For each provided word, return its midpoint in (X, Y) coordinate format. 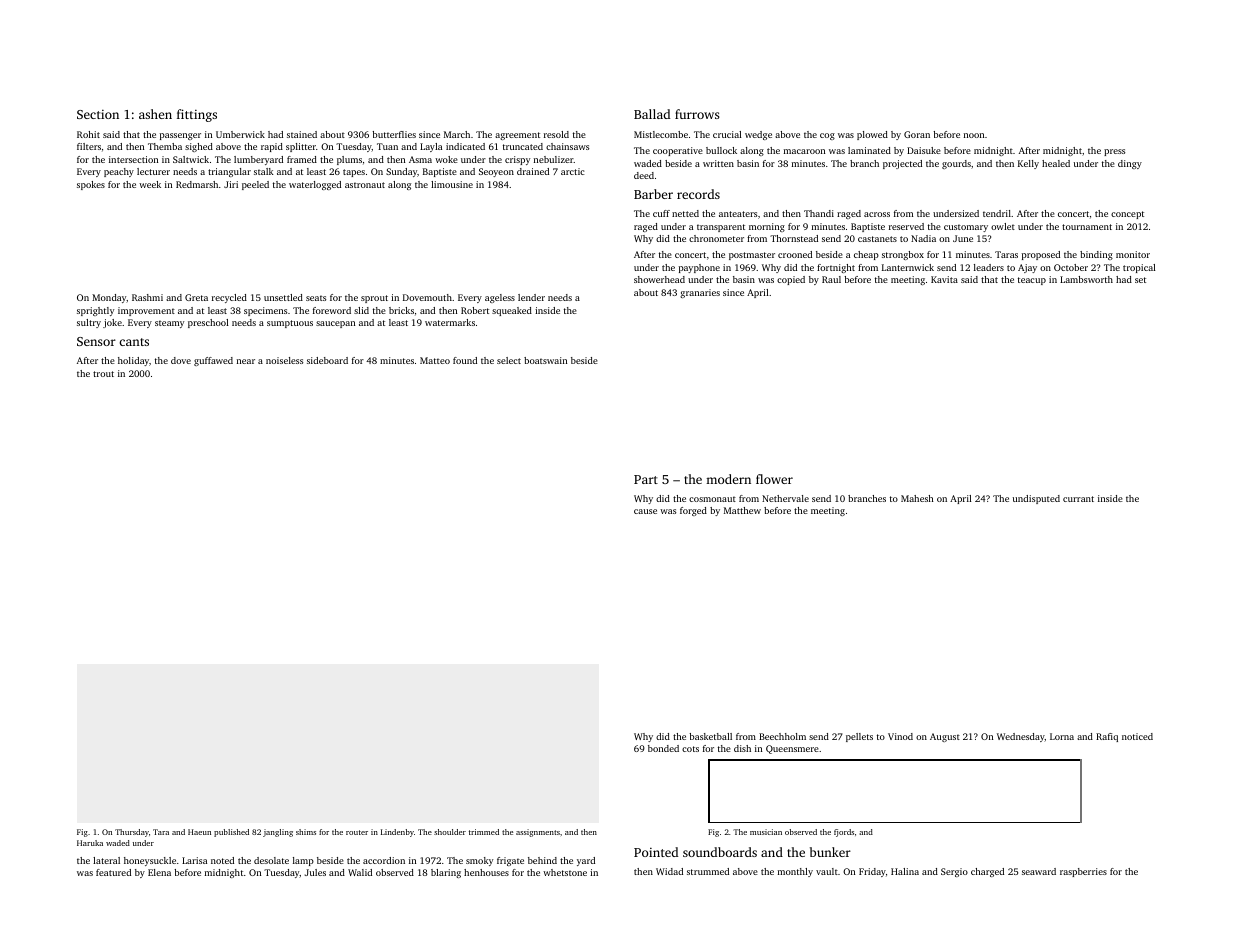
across (877, 214)
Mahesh (917, 498)
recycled (229, 298)
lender (531, 297)
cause (645, 511)
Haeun (199, 832)
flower (774, 479)
